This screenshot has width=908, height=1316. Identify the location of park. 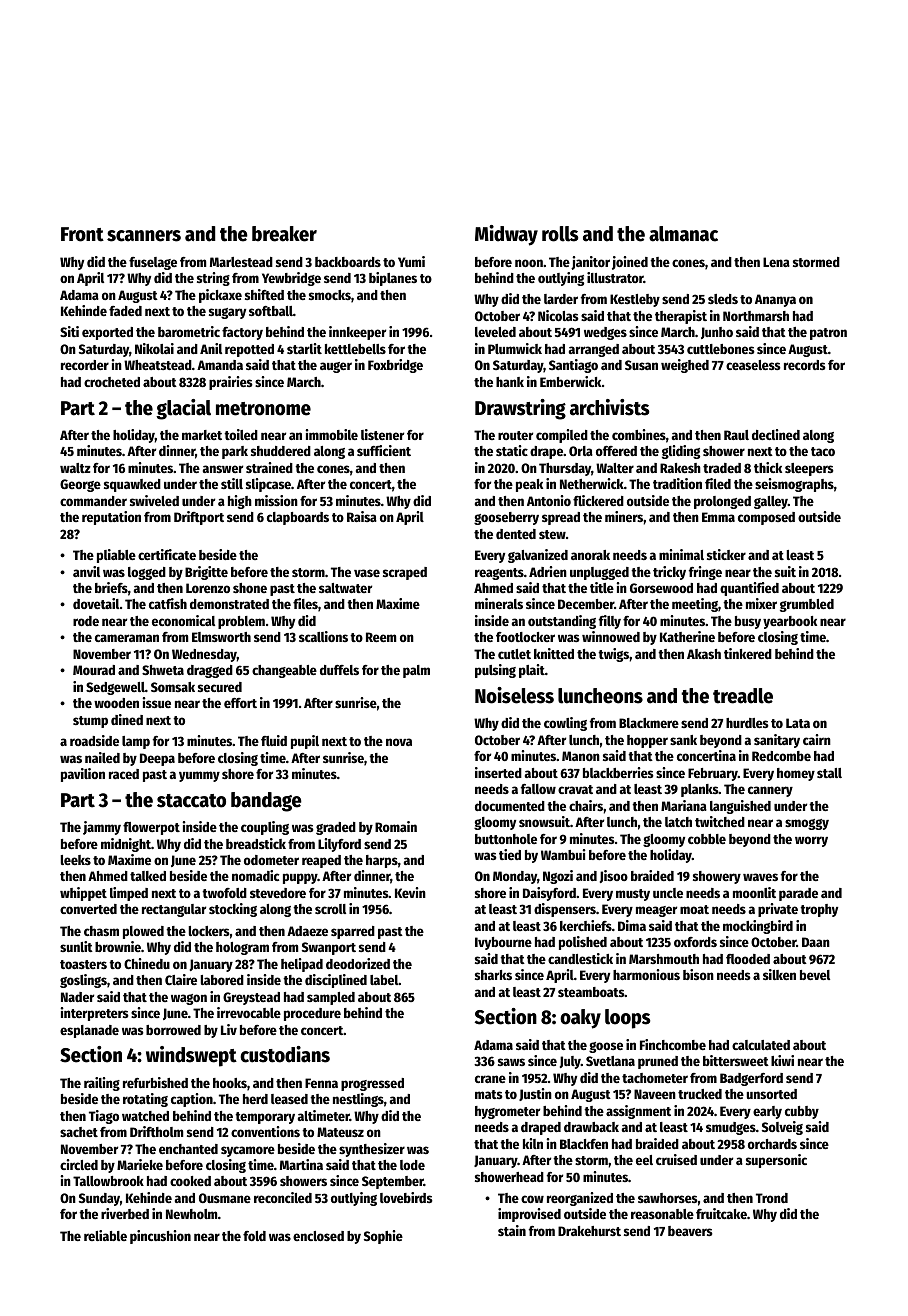
(235, 452).
